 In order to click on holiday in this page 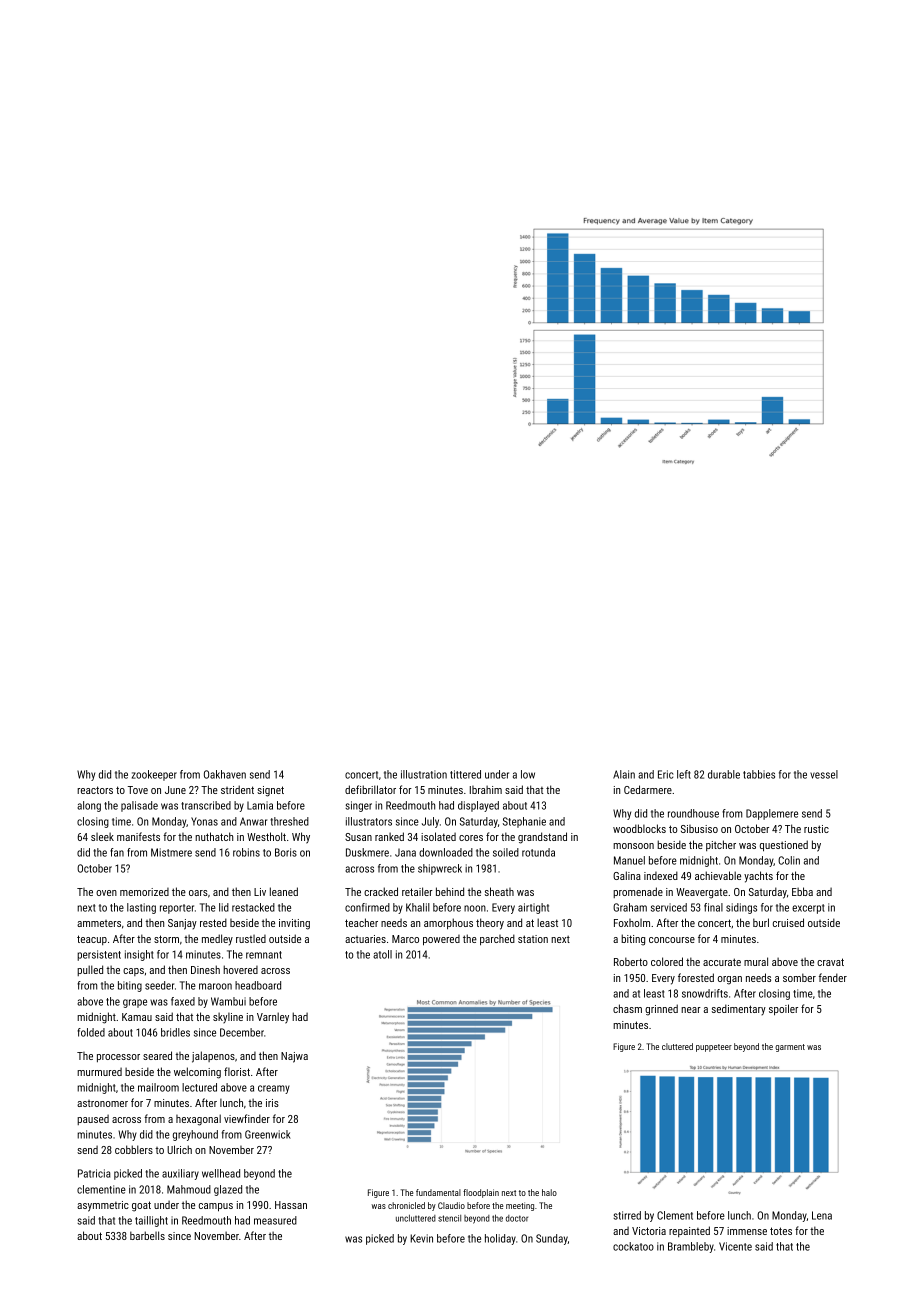, I will do `click(500, 1239)`.
